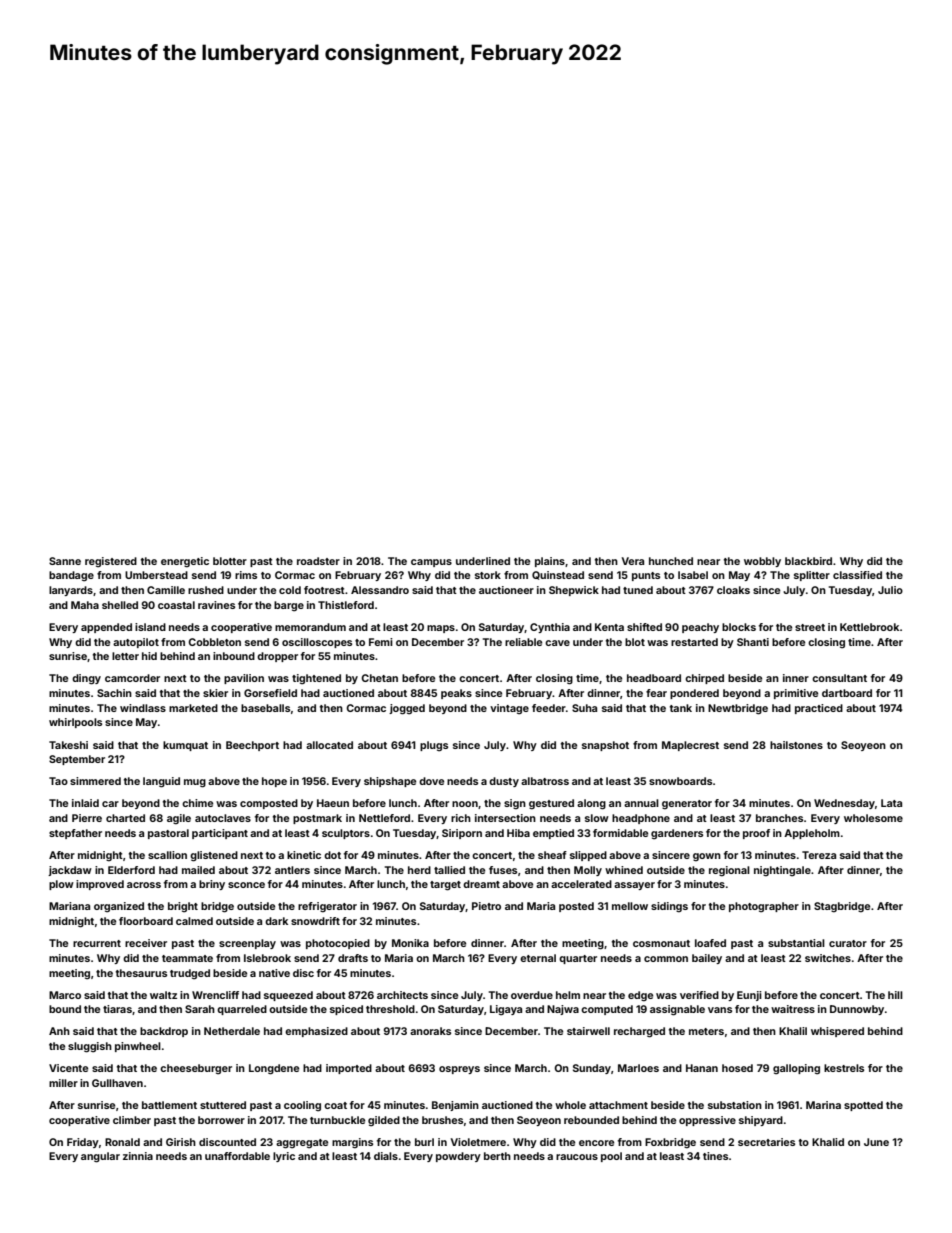 The height and width of the screenshot is (1233, 952). Describe the element at coordinates (796, 745) in the screenshot. I see `hailstones` at that location.
